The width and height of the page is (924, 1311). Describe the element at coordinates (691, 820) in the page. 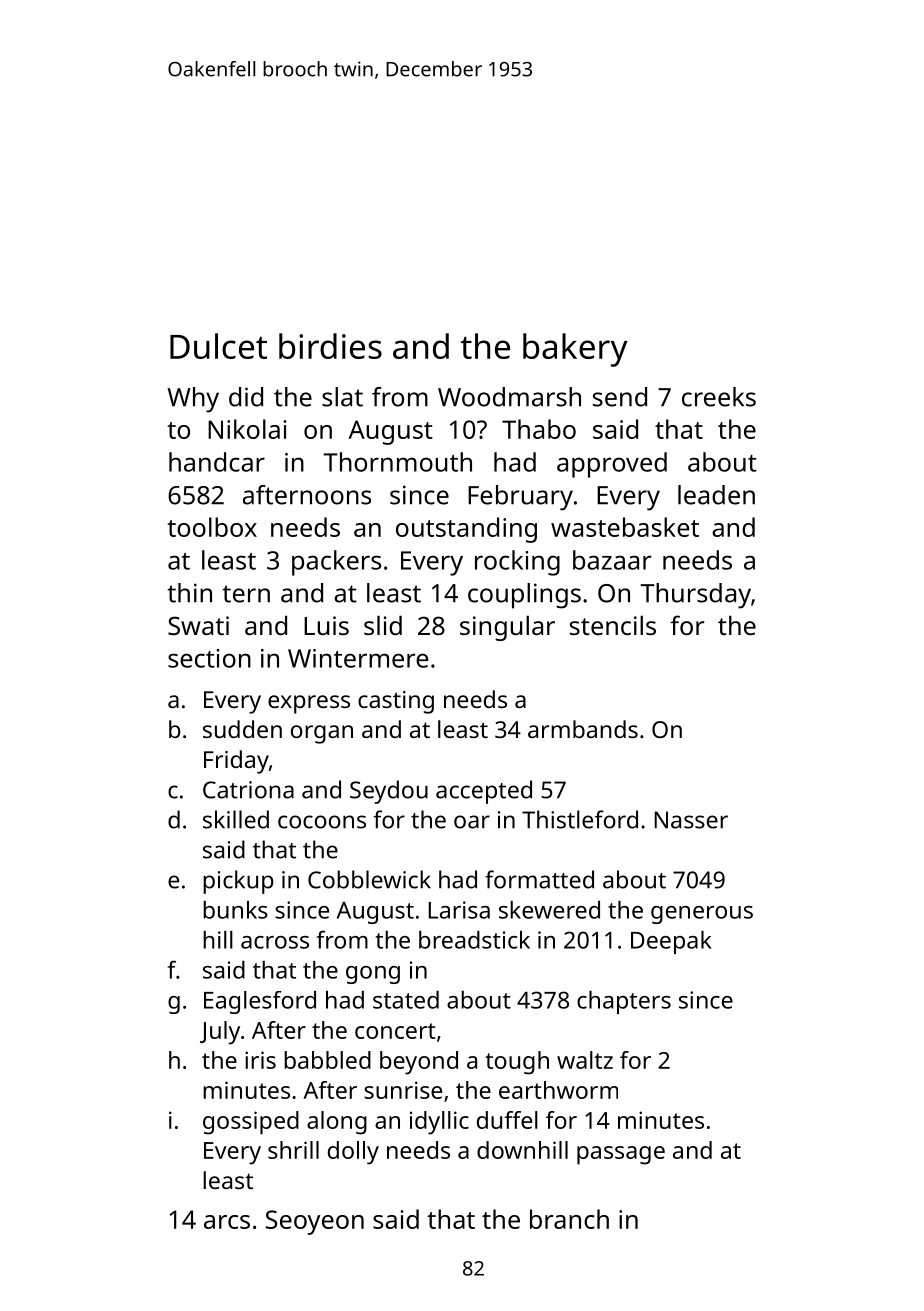

I see `Nasser` at that location.
